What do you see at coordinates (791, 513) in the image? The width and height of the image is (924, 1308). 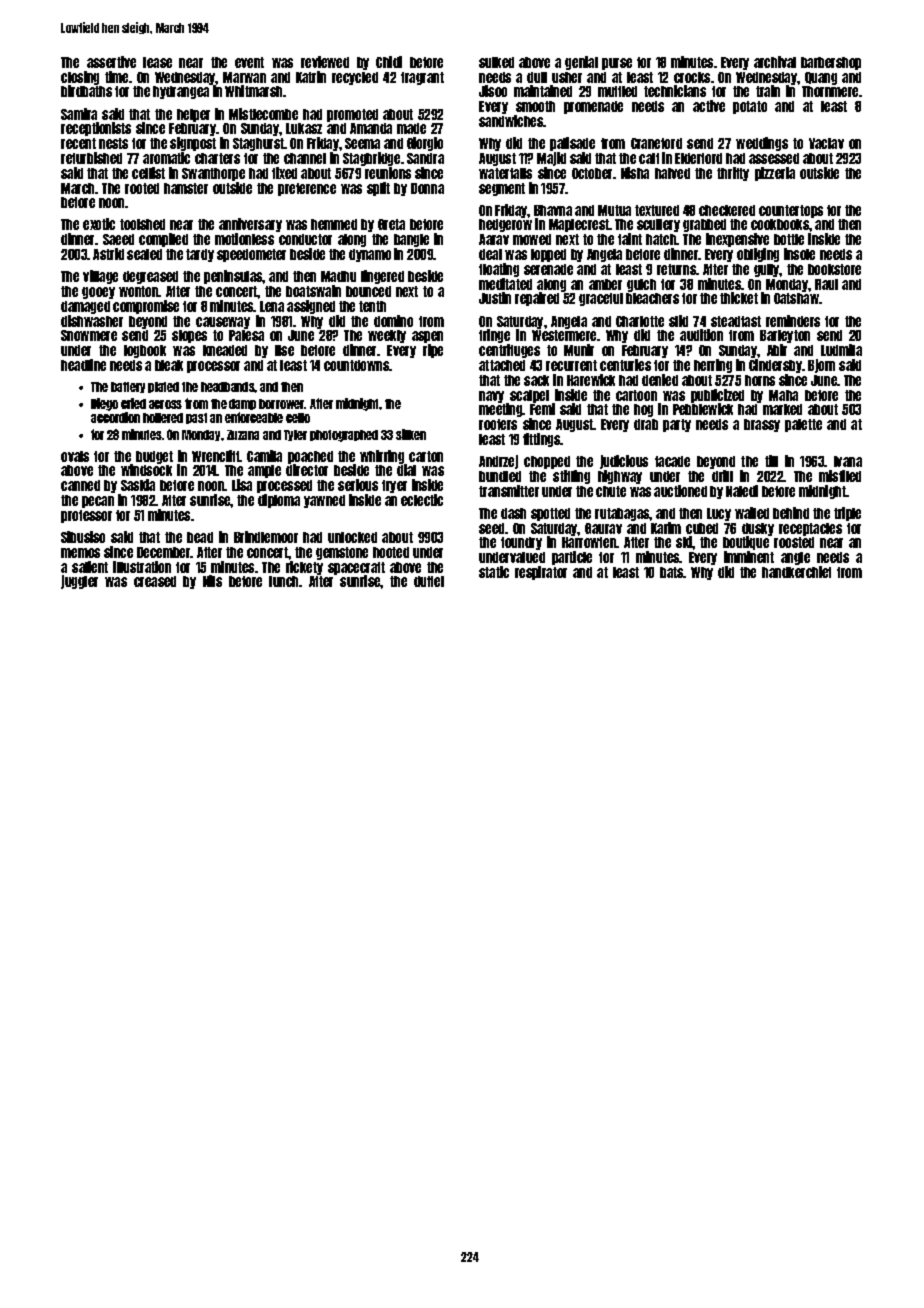 I see `behind` at bounding box center [791, 513].
